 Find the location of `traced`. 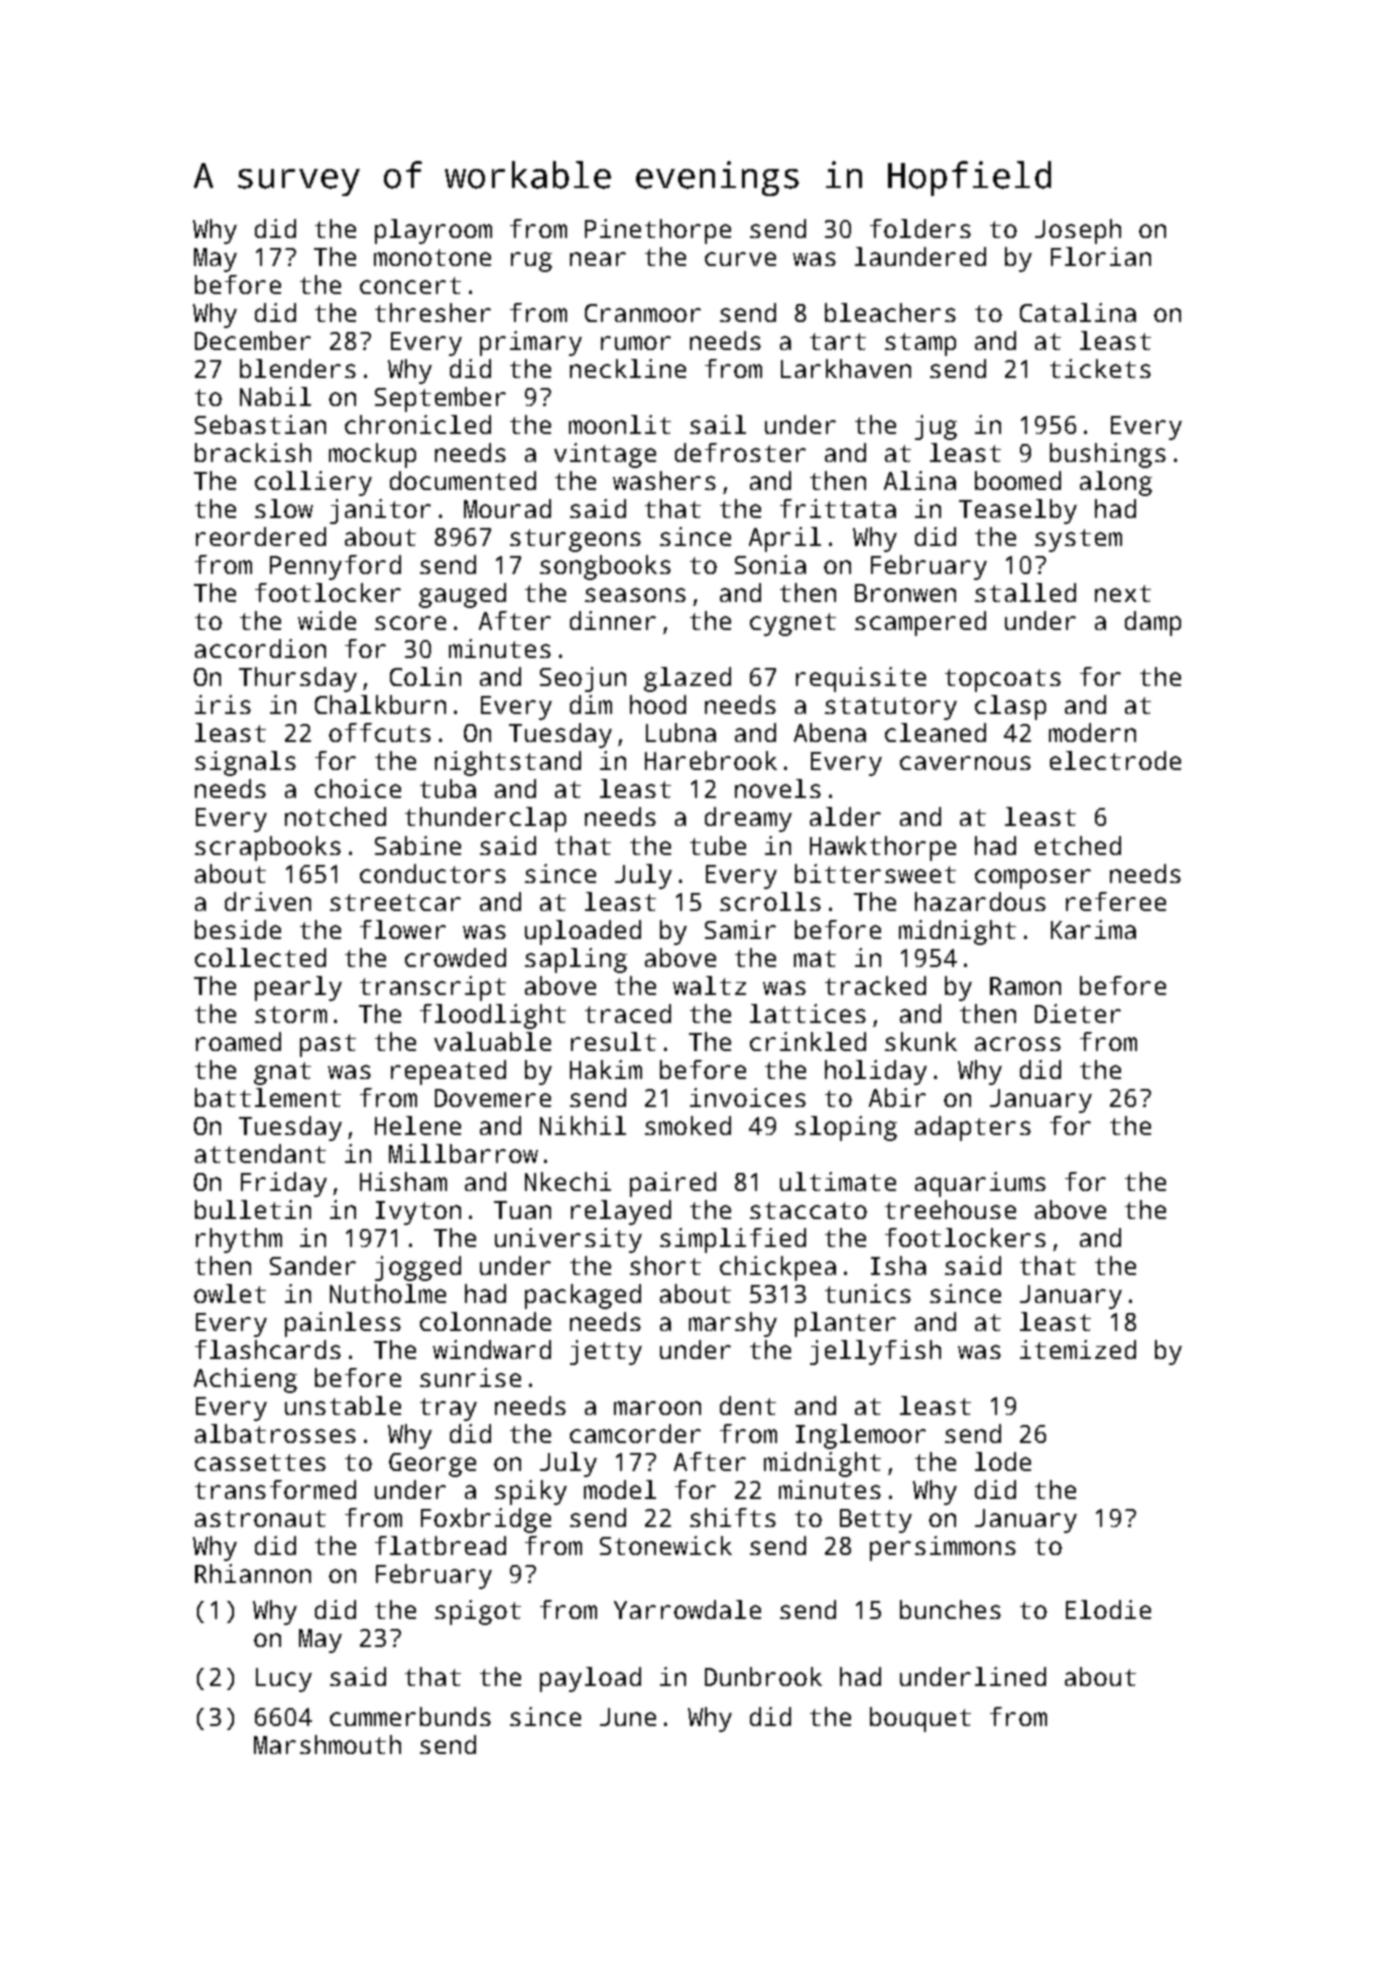

traced is located at coordinates (628, 1013).
